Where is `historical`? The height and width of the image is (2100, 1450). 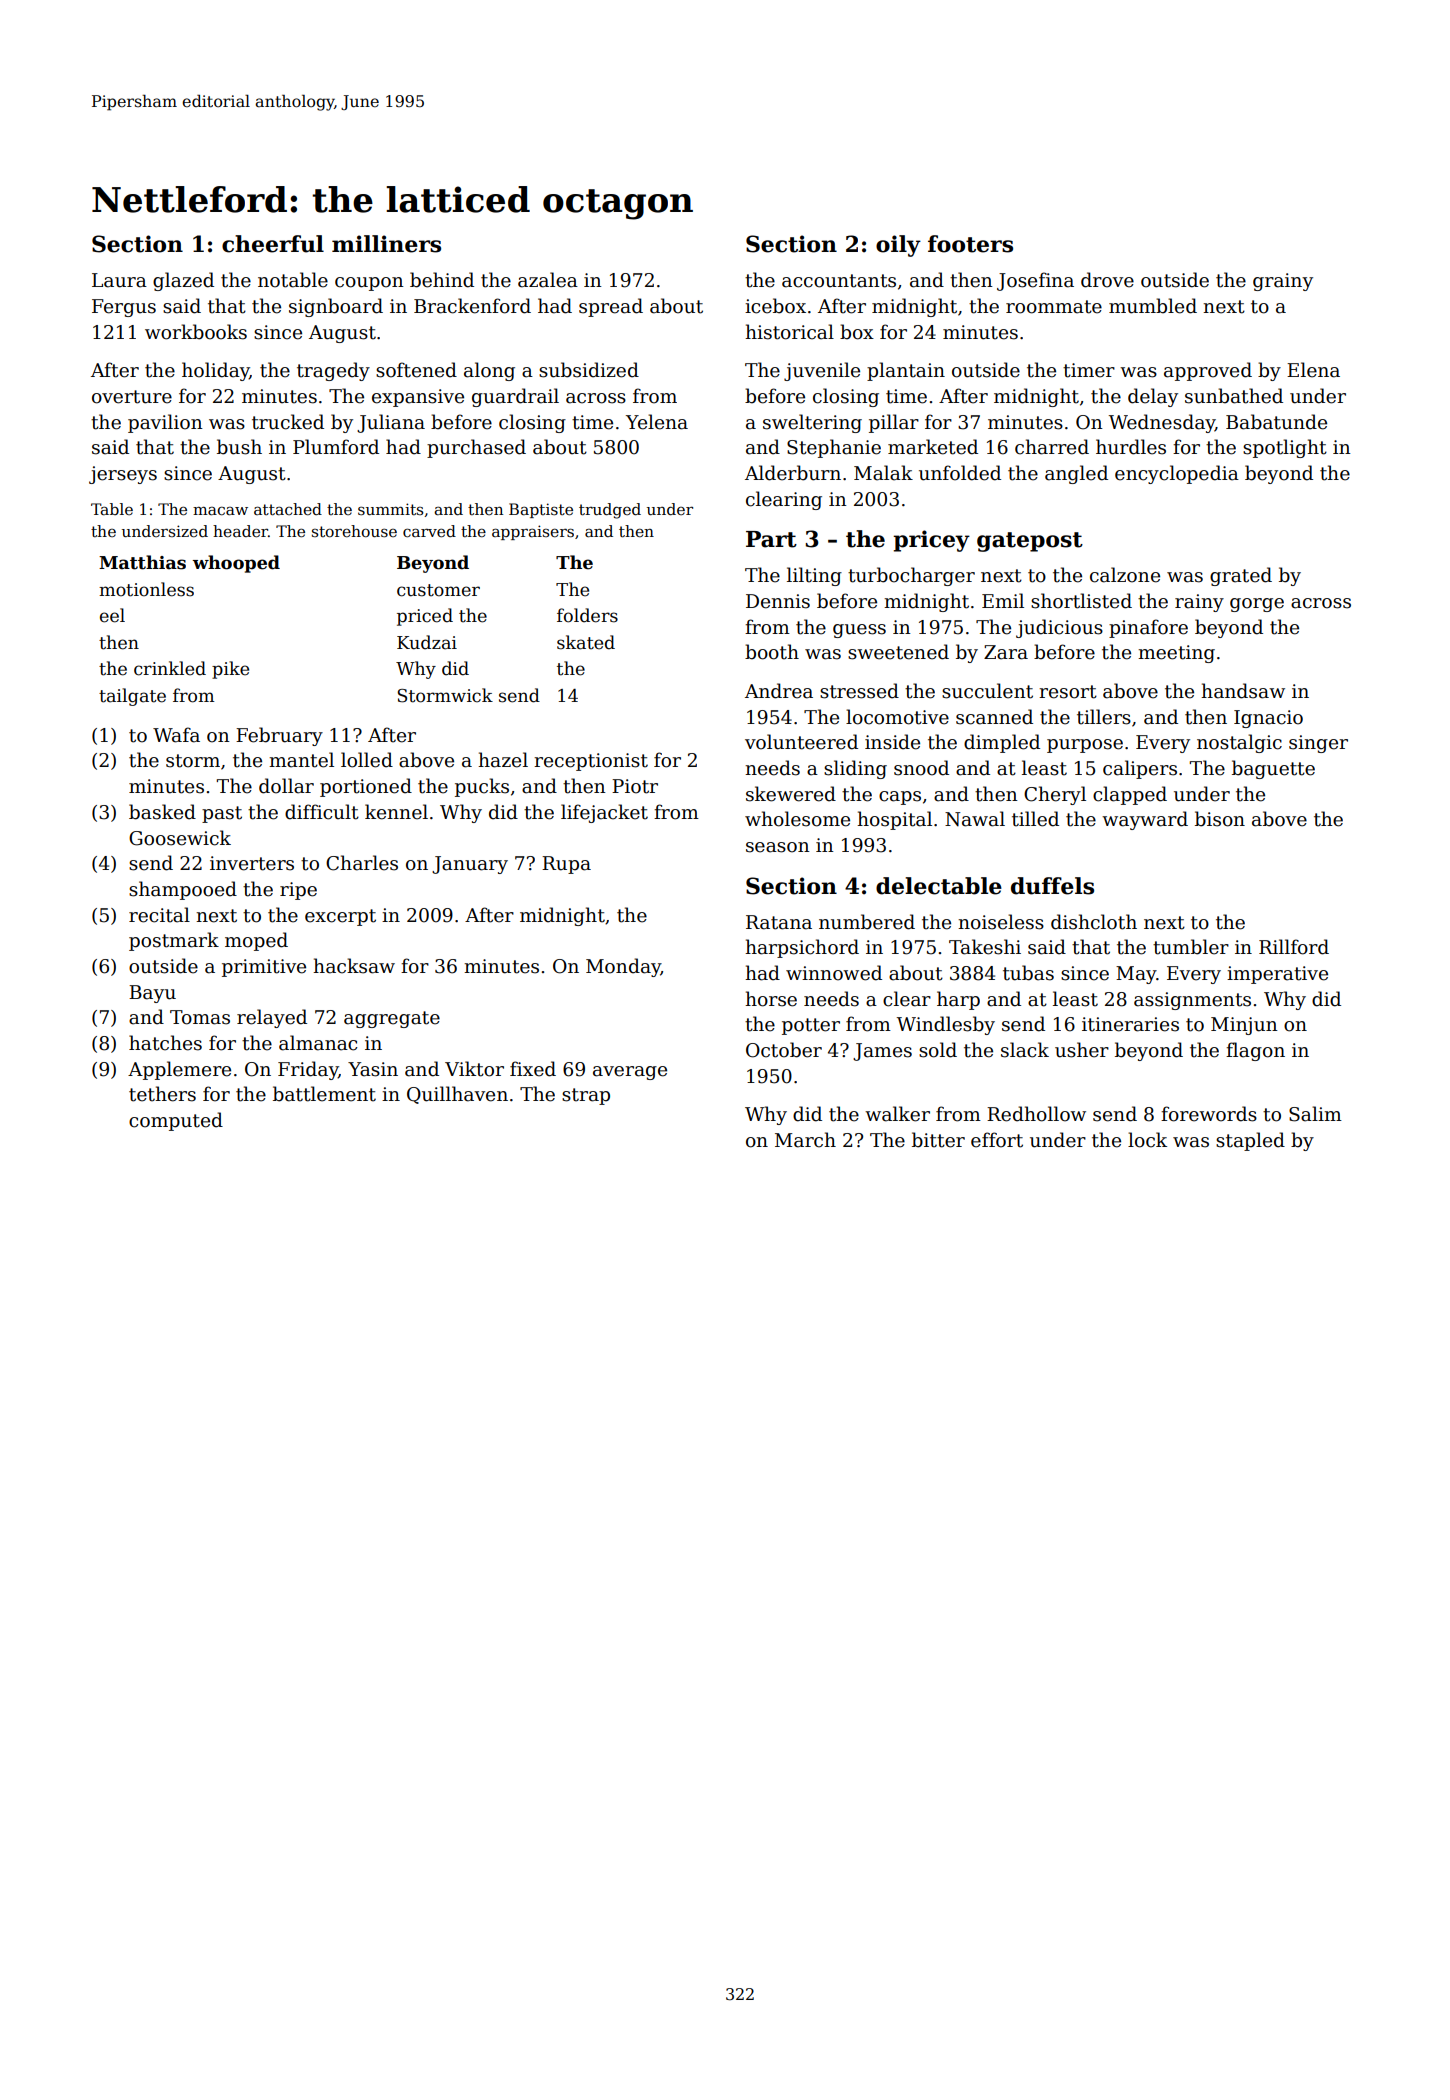 historical is located at coordinates (789, 332).
